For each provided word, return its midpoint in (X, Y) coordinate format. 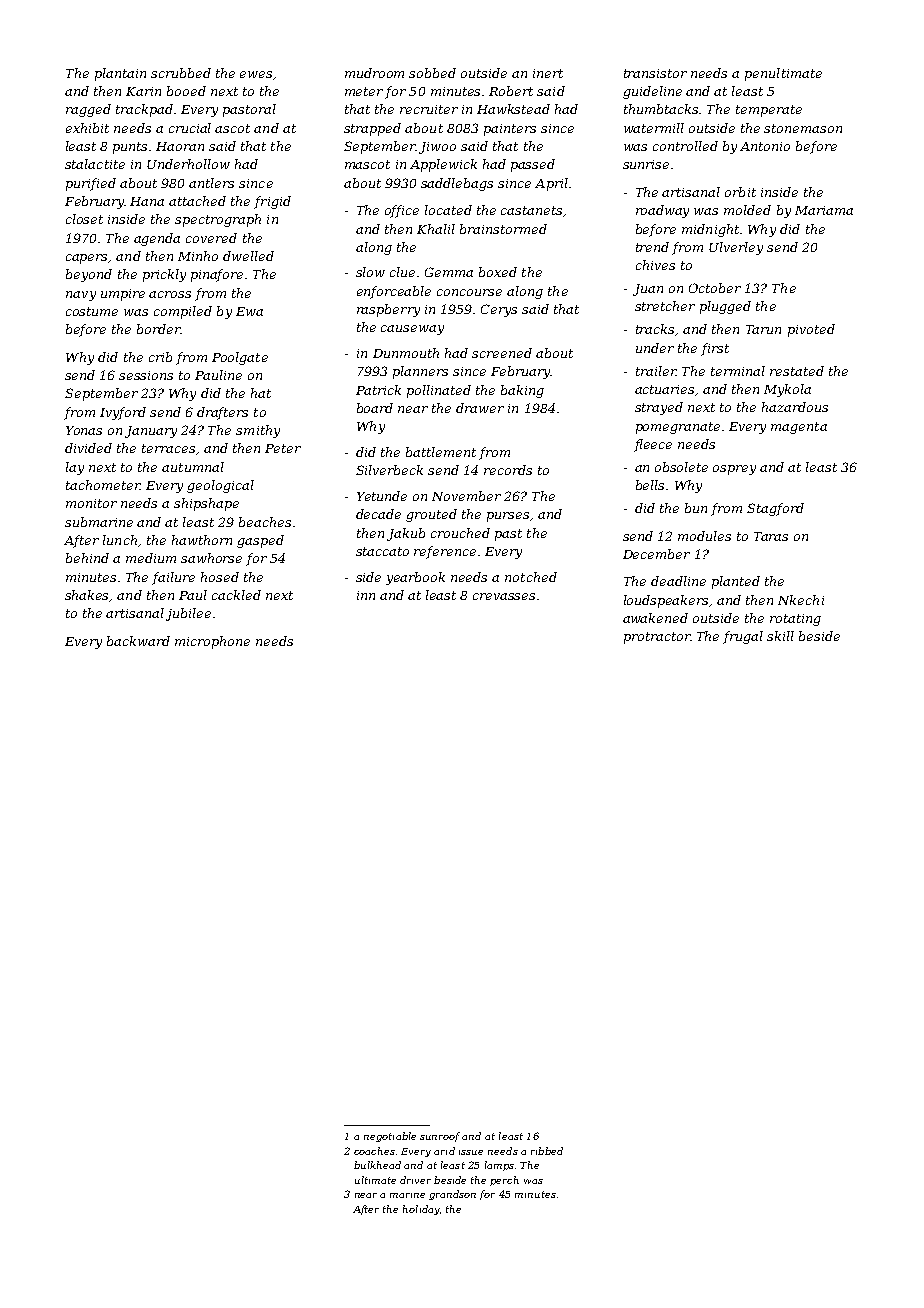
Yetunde (382, 496)
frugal (743, 637)
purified (91, 184)
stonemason (803, 128)
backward (138, 641)
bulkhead (377, 1165)
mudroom (374, 73)
